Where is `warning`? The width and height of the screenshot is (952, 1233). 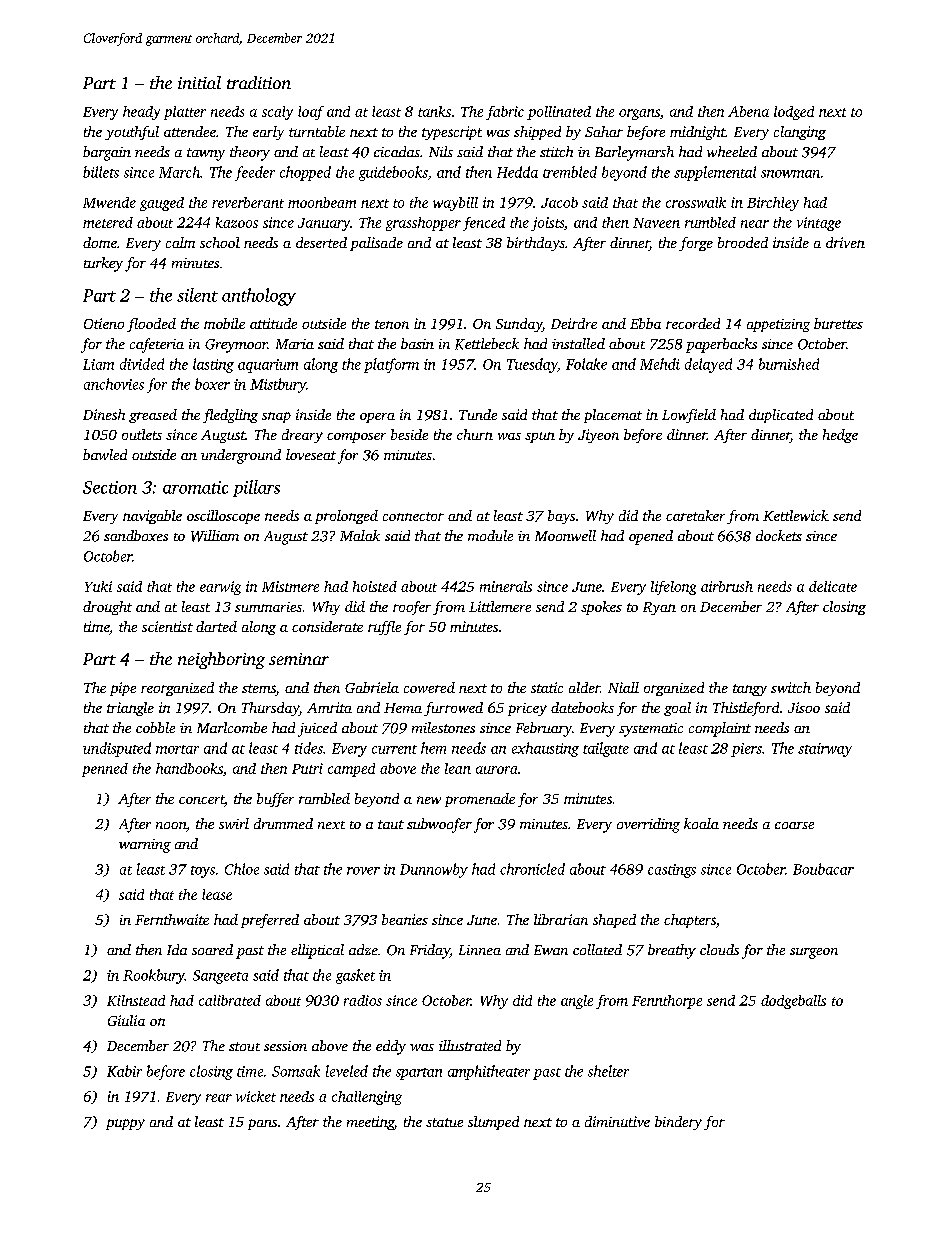 warning is located at coordinates (145, 846).
